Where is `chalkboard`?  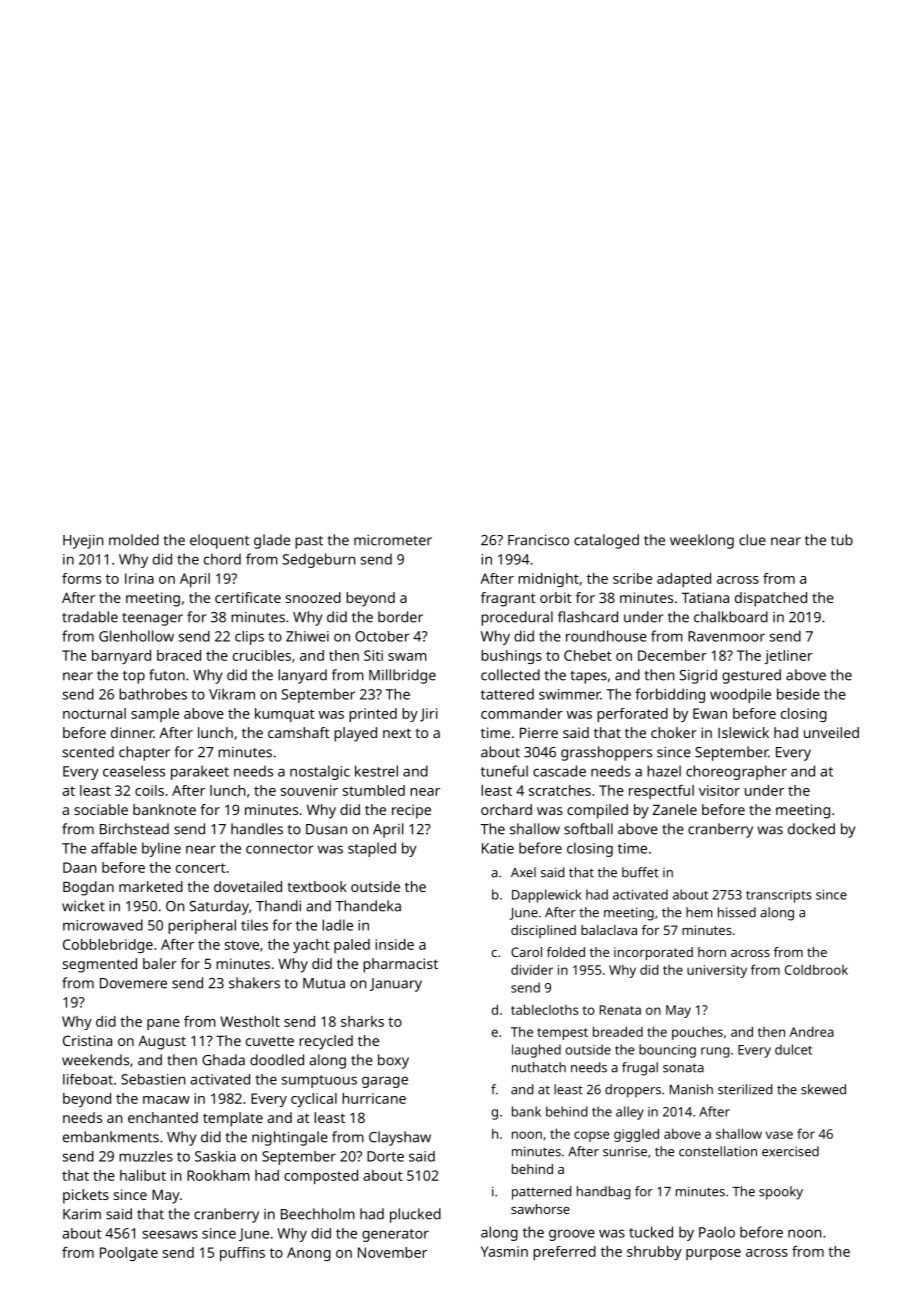
chalkboard is located at coordinates (731, 617).
